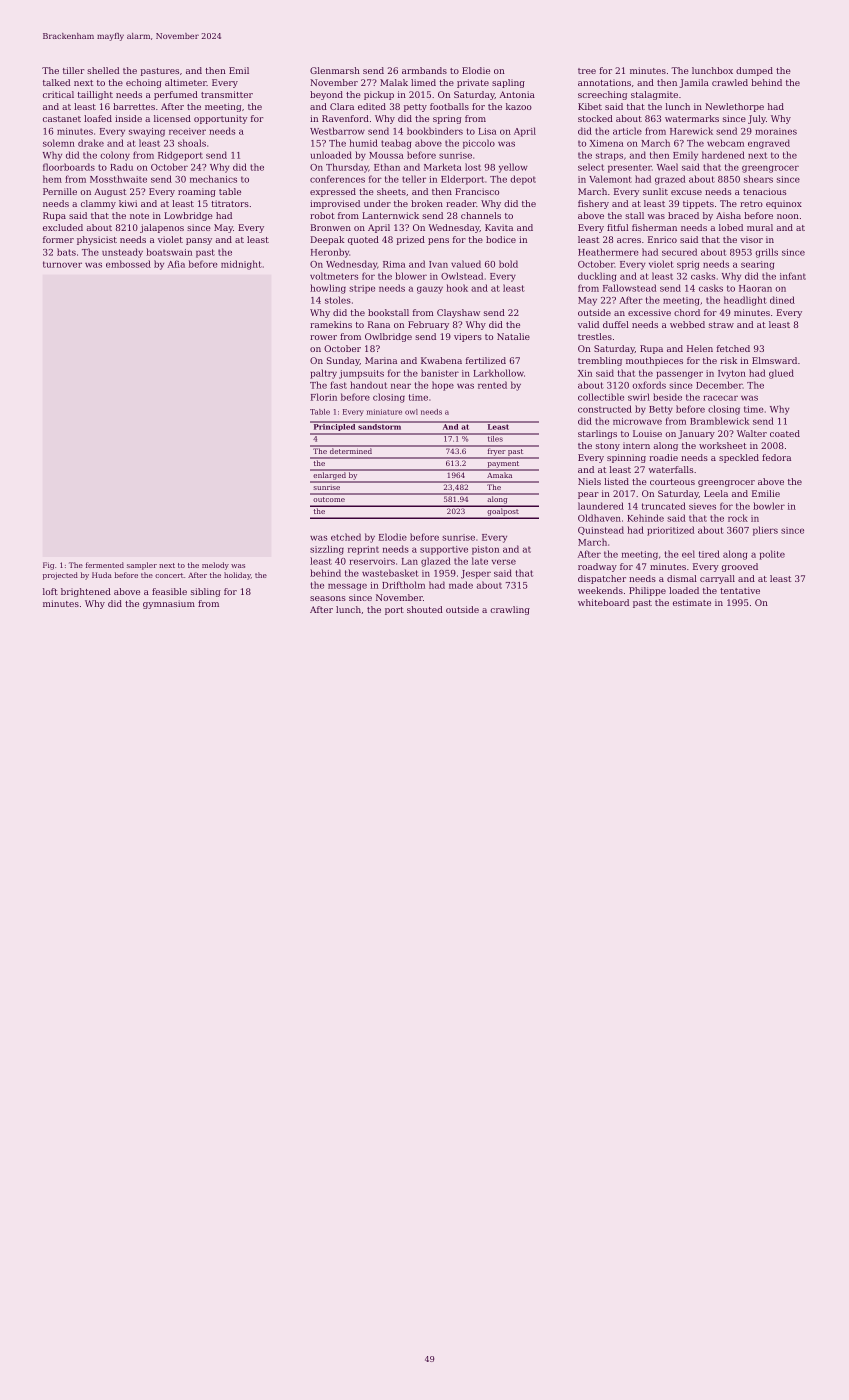 Image resolution: width=849 pixels, height=1400 pixels. Describe the element at coordinates (48, 566) in the screenshot. I see `Fig` at that location.
